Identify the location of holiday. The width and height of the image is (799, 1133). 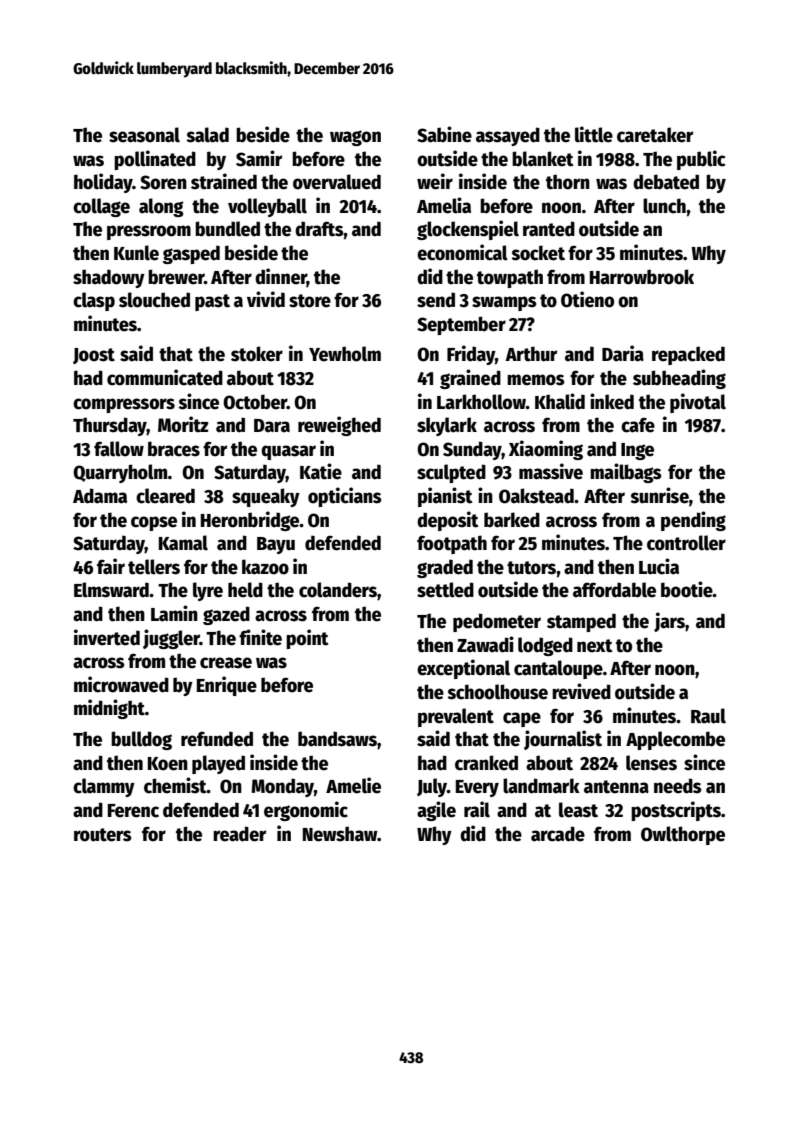
(103, 183).
